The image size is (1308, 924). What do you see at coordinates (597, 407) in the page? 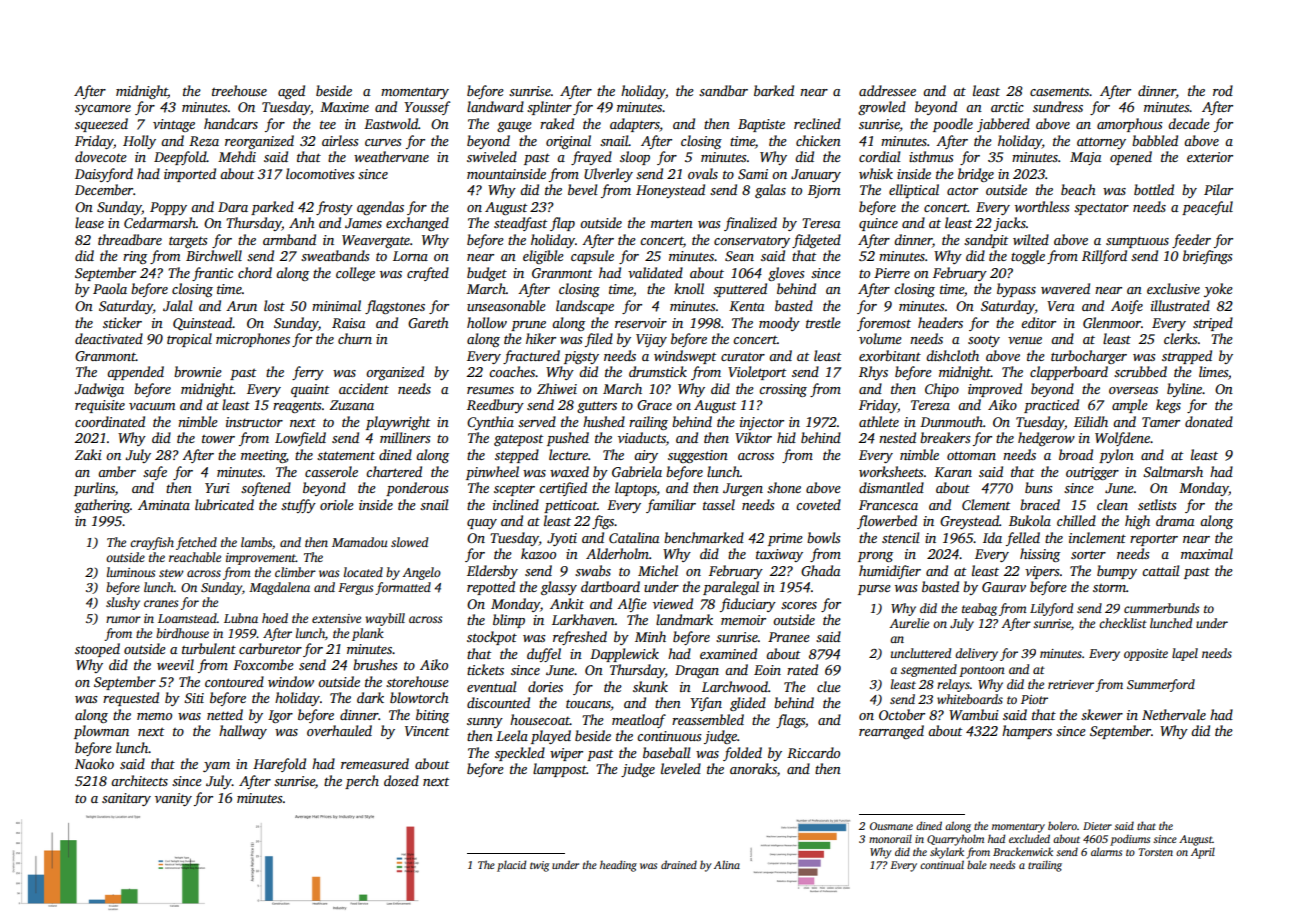
I see `gutters` at bounding box center [597, 407].
